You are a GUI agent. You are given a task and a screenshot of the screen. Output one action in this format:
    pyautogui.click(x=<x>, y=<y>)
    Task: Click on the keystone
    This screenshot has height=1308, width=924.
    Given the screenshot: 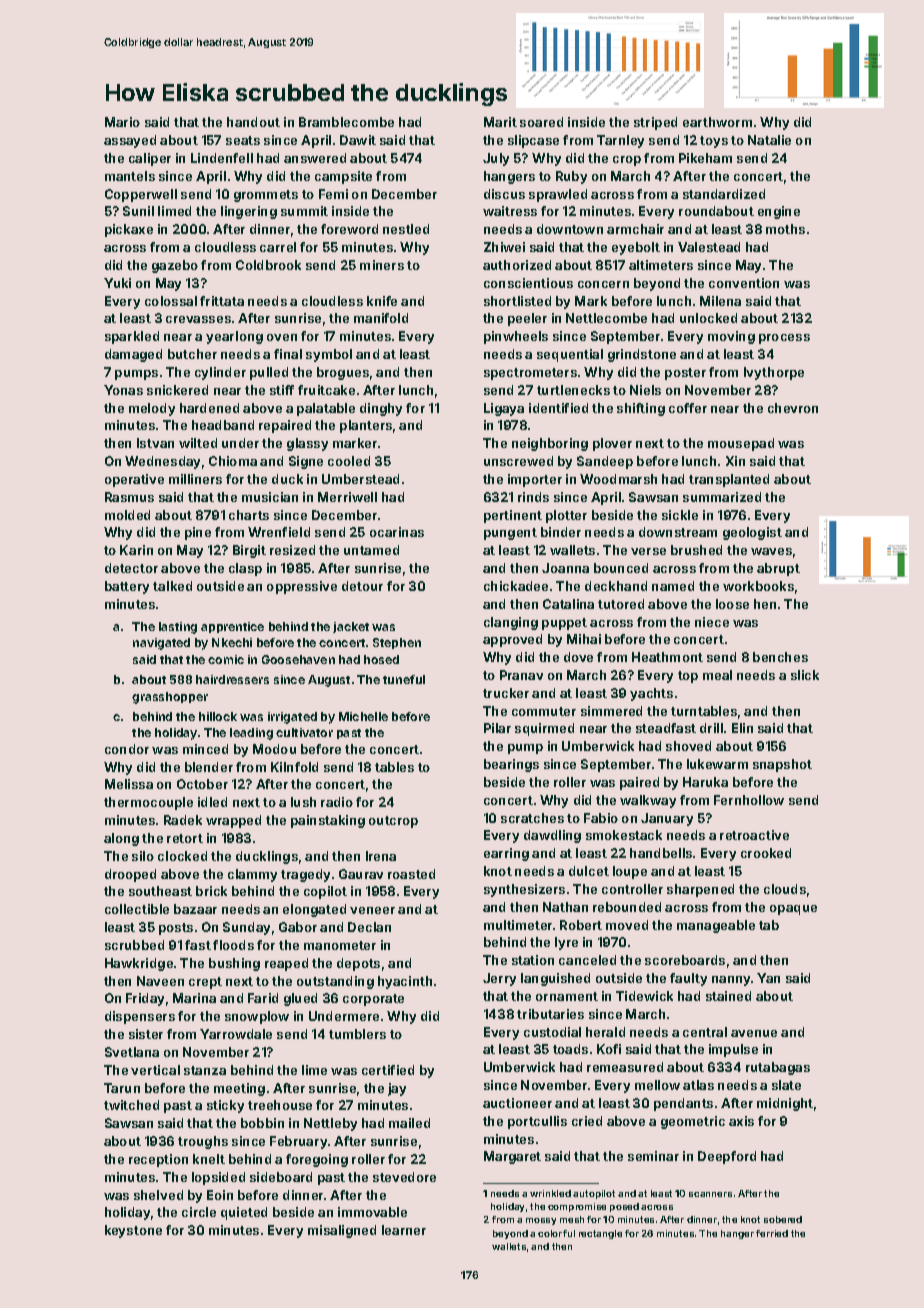 What is the action you would take?
    pyautogui.click(x=133, y=1231)
